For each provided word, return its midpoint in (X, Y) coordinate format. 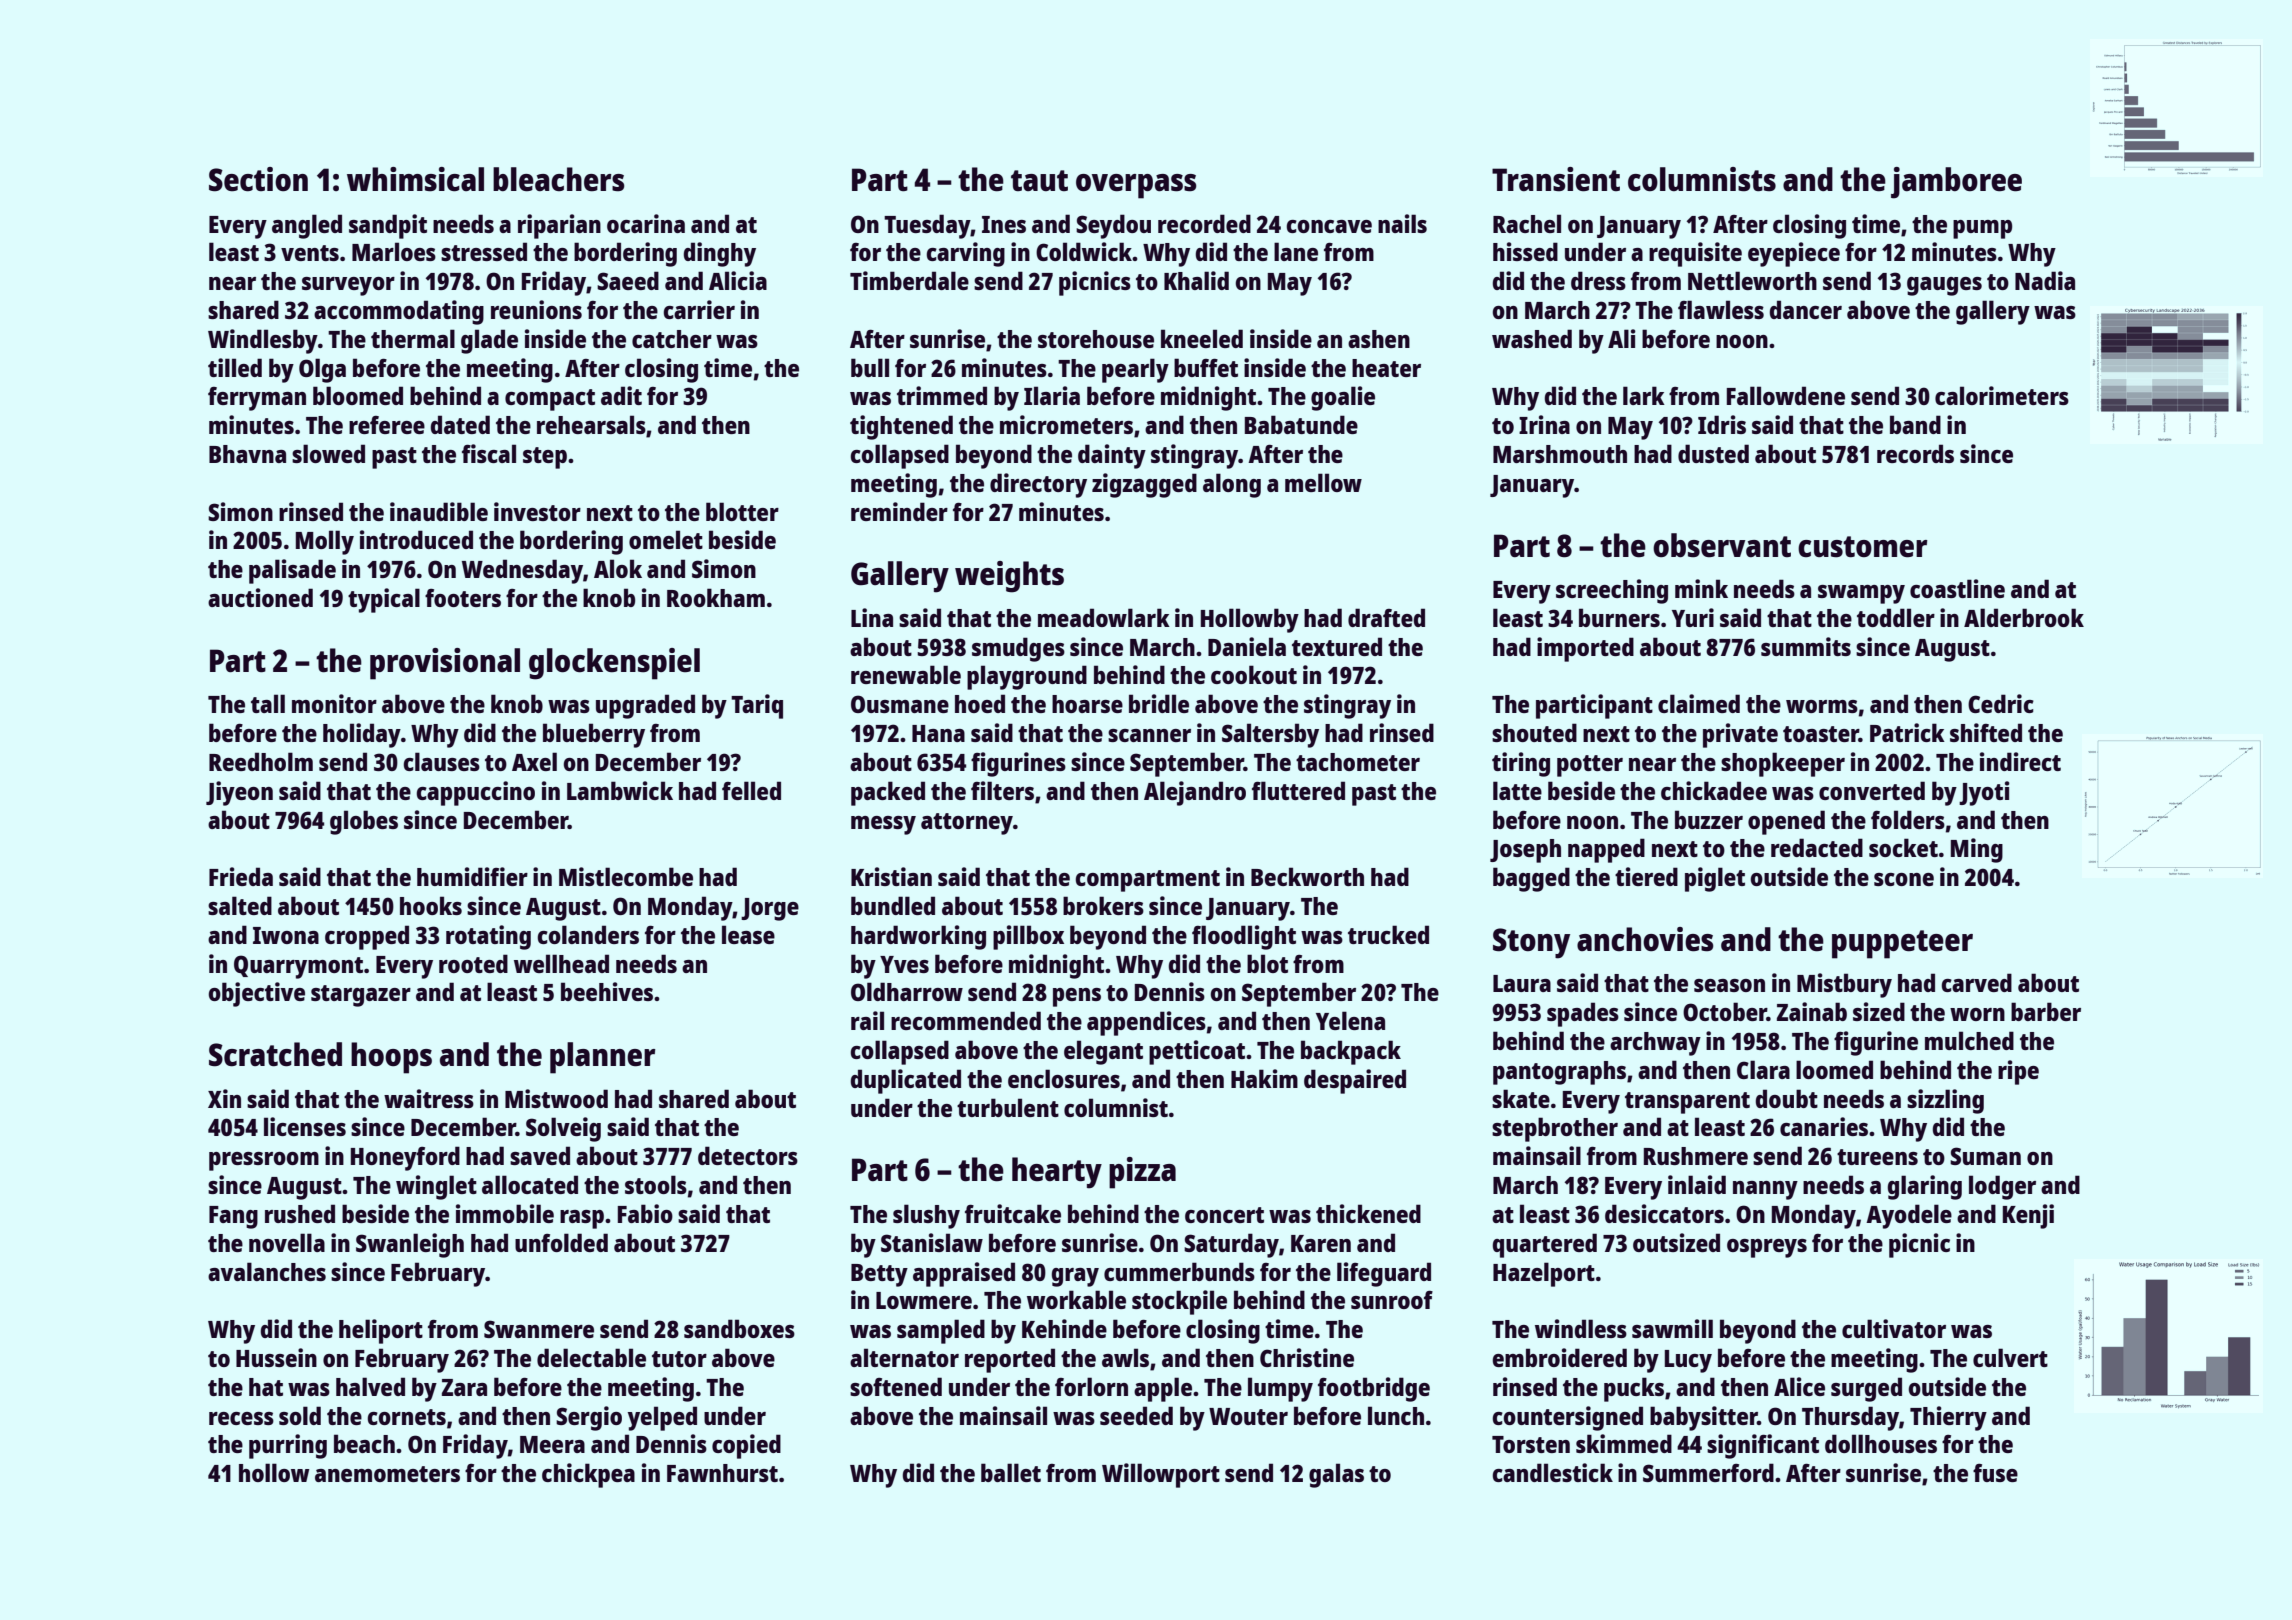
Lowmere (924, 1300)
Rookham (716, 597)
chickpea (588, 1475)
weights (1009, 577)
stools (656, 1184)
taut (1039, 180)
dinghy (719, 254)
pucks (1634, 1389)
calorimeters (2002, 395)
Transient (1556, 179)
